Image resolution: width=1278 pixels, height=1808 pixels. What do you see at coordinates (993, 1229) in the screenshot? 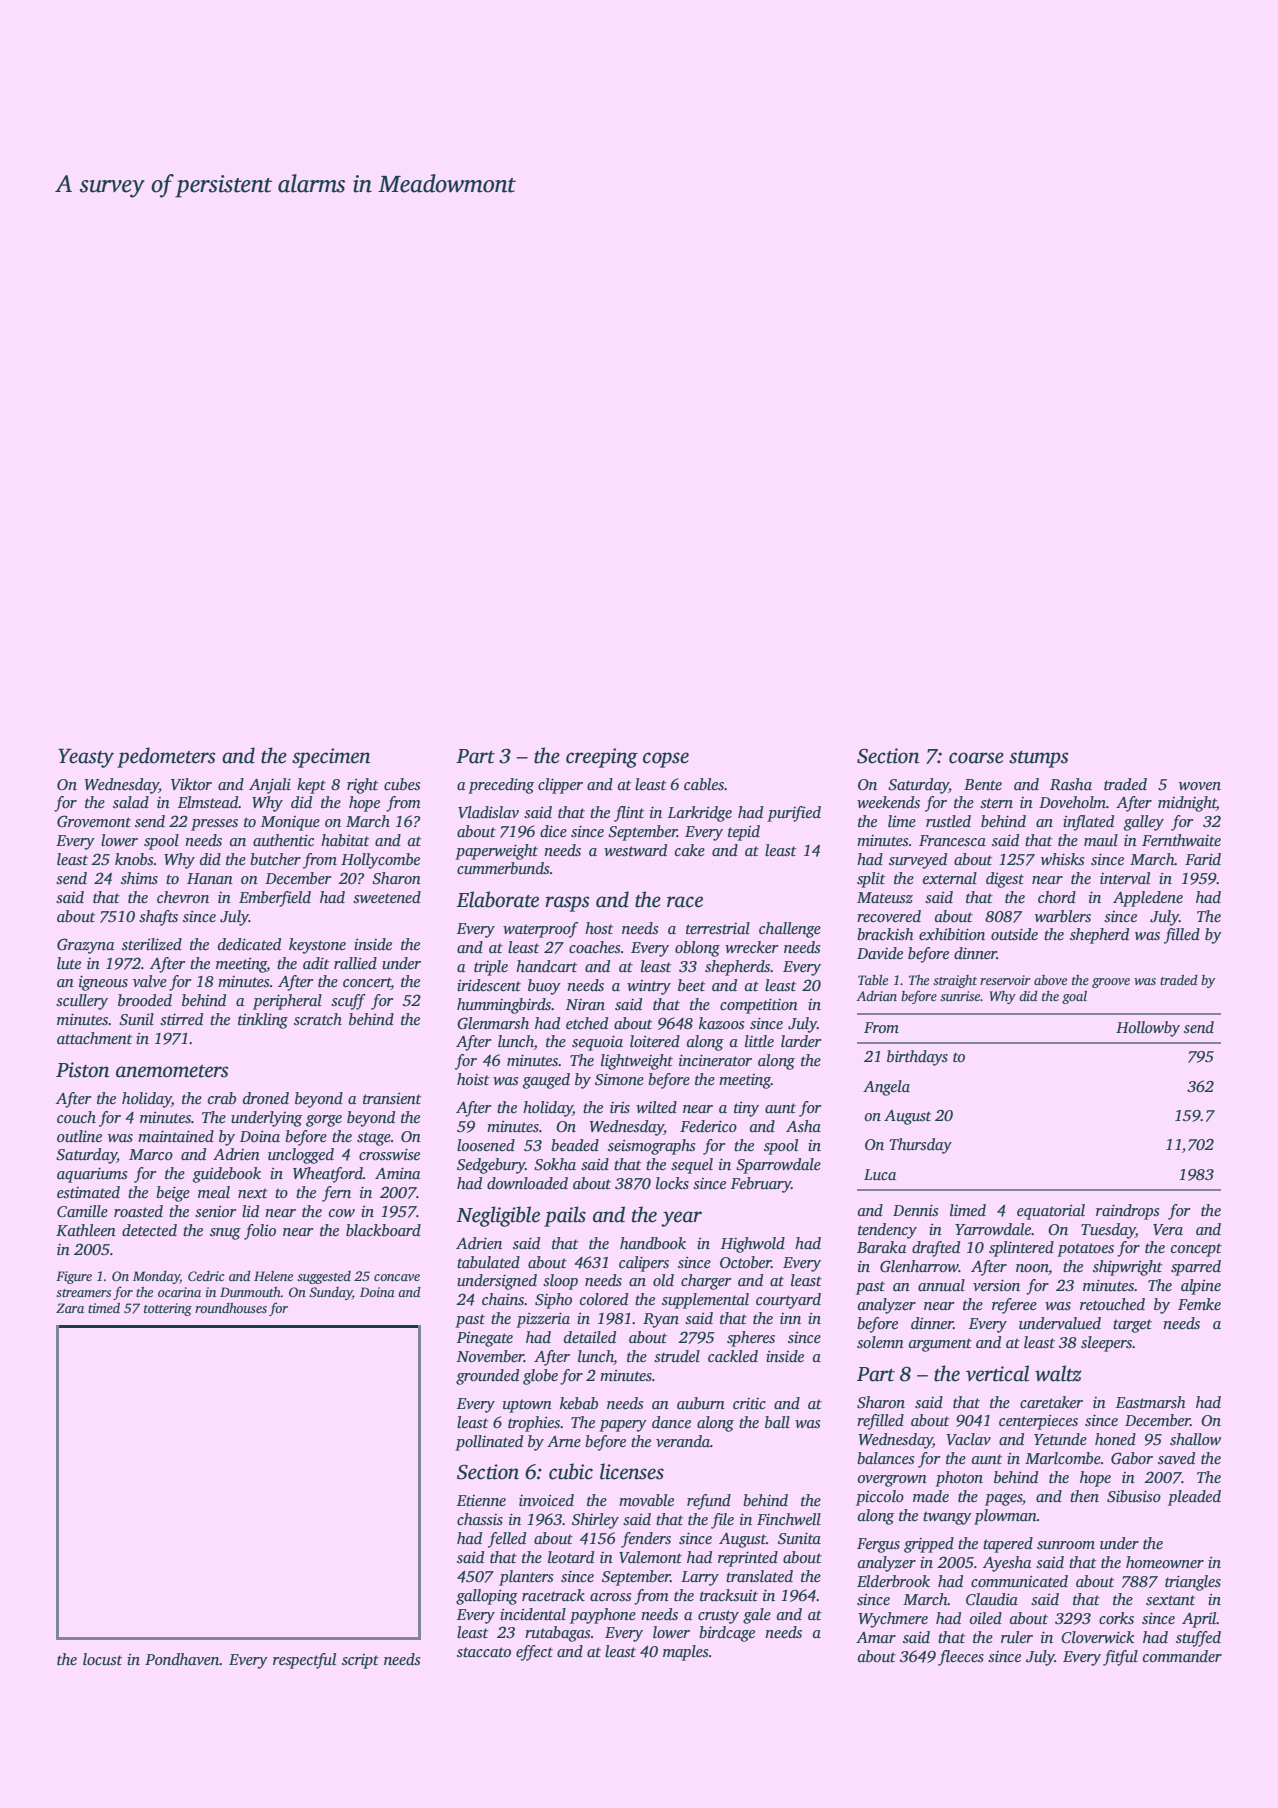
I see `Yarrowdale` at bounding box center [993, 1229].
